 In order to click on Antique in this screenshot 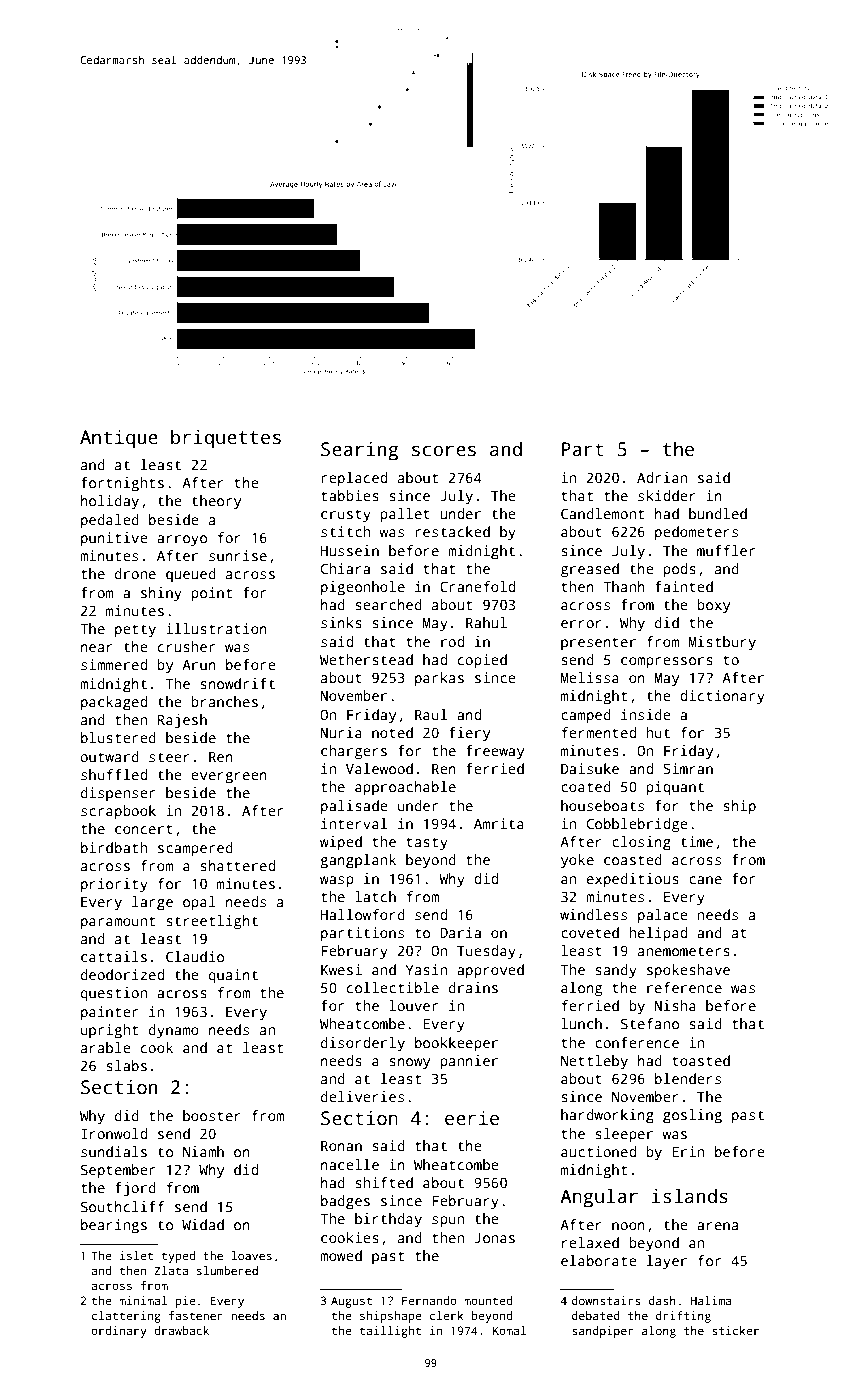, I will do `click(119, 439)`.
